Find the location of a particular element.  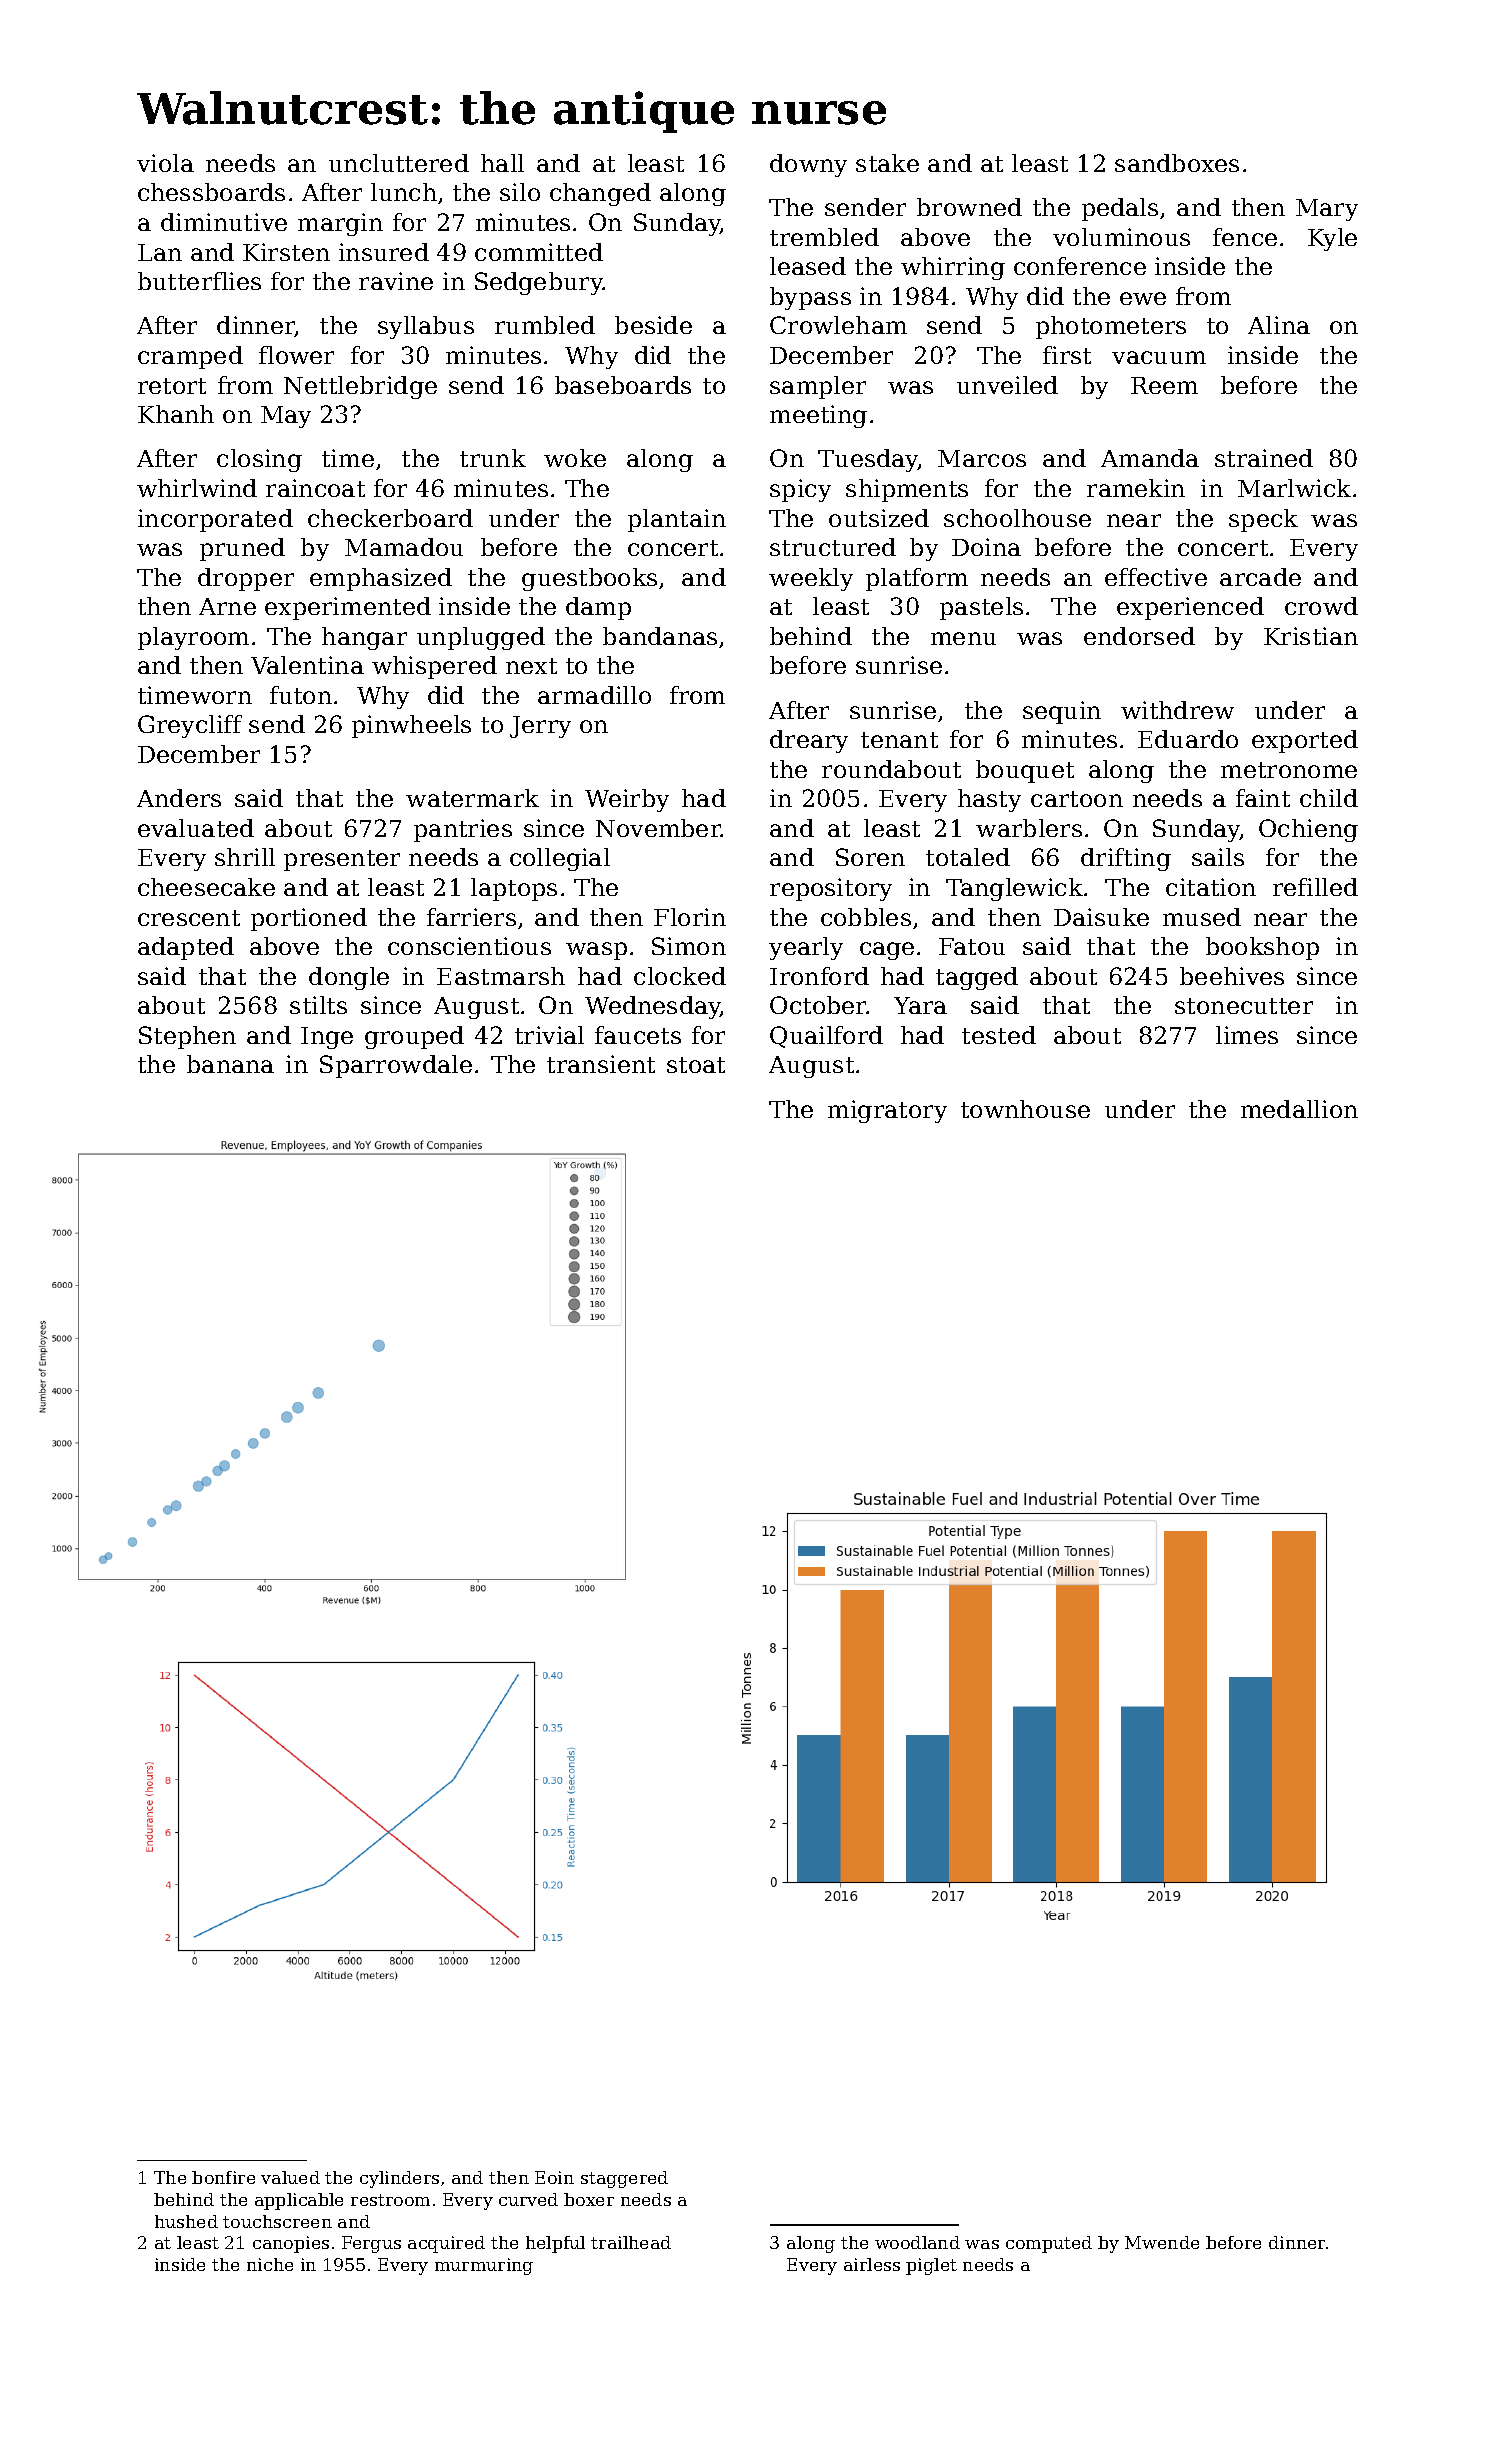

meeting is located at coordinates (818, 416).
